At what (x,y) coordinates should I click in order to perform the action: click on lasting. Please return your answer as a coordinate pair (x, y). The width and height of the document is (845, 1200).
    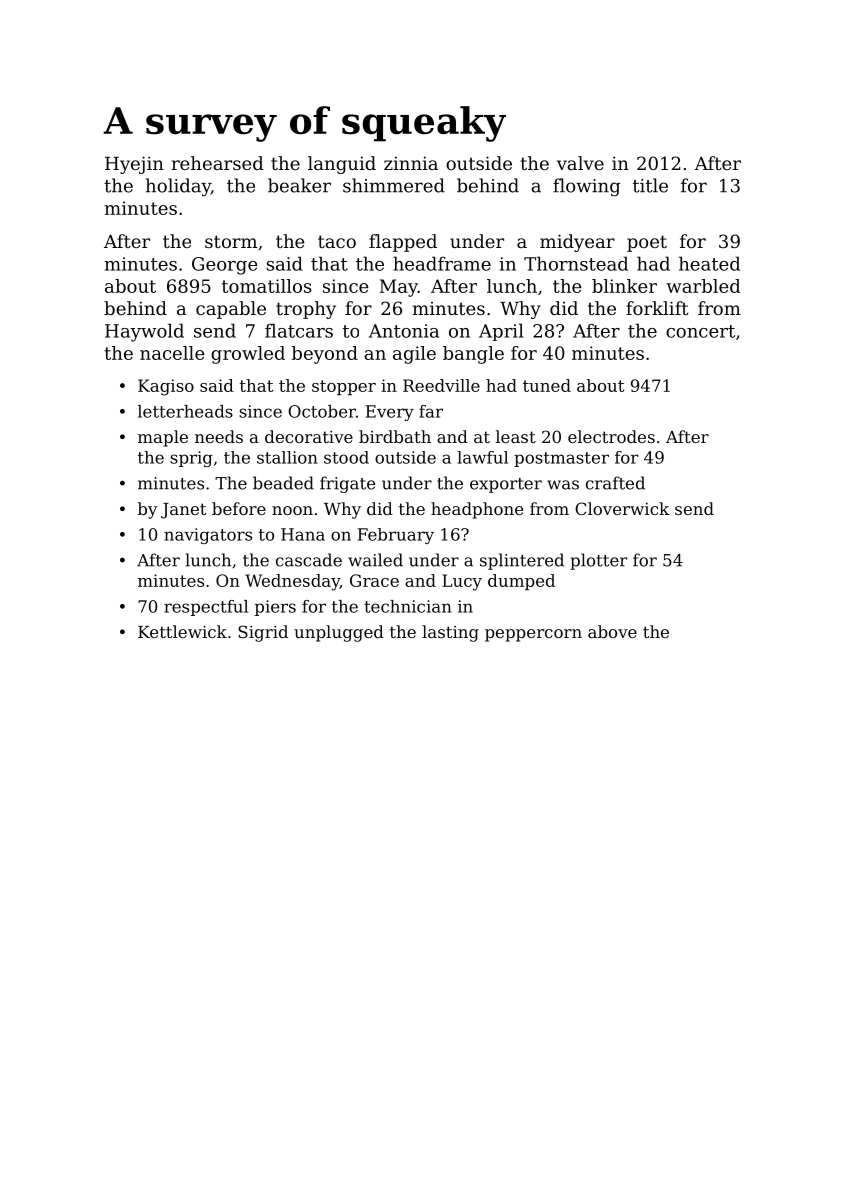
    Looking at the image, I should click on (450, 633).
